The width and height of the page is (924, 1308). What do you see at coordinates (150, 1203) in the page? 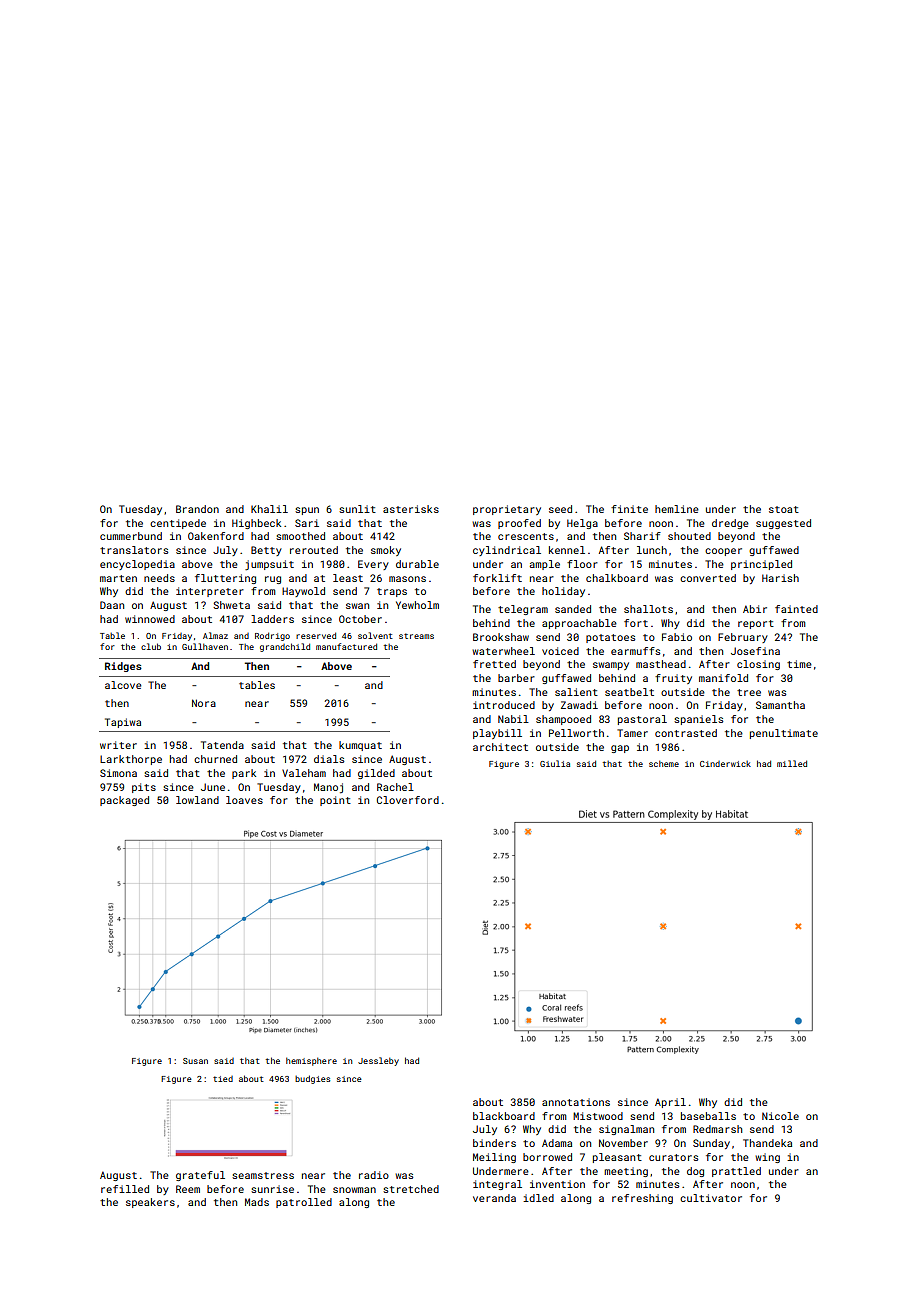
I see `speakers` at bounding box center [150, 1203].
